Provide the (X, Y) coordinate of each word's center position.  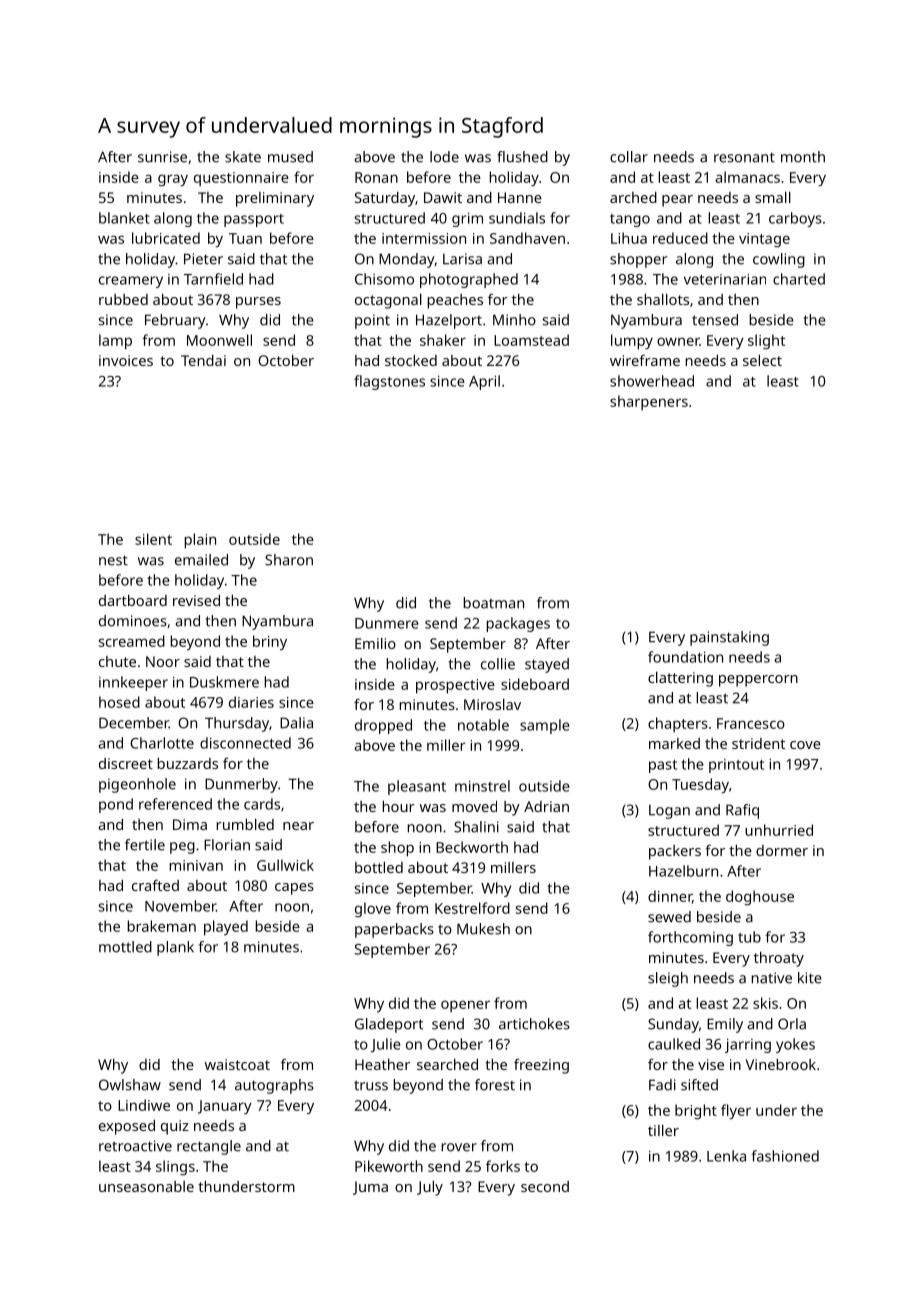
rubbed (123, 299)
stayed (547, 665)
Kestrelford (472, 908)
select (762, 360)
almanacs (747, 177)
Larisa (462, 259)
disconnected (245, 743)
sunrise (162, 157)
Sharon (289, 560)
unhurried (779, 830)
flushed (522, 157)
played (226, 928)
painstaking (729, 638)
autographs (274, 1086)
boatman (493, 603)
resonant (744, 157)
